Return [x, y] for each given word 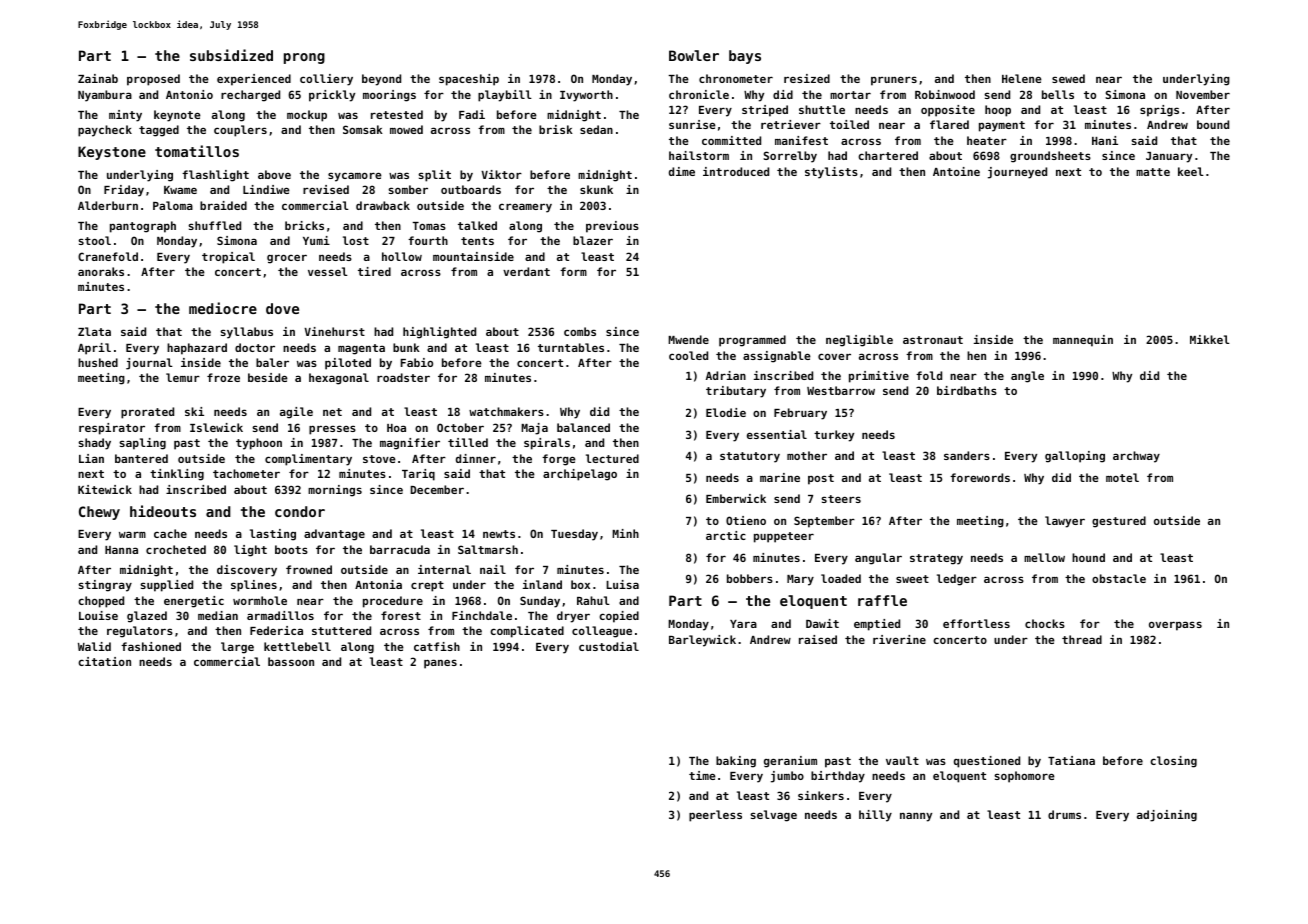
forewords [980, 477]
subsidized [231, 55]
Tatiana [1071, 760]
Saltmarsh [488, 549]
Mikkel [1210, 339]
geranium [790, 762]
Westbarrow [841, 390]
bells [1058, 94]
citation [104, 661]
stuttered [341, 630]
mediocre [223, 308]
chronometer [736, 78]
